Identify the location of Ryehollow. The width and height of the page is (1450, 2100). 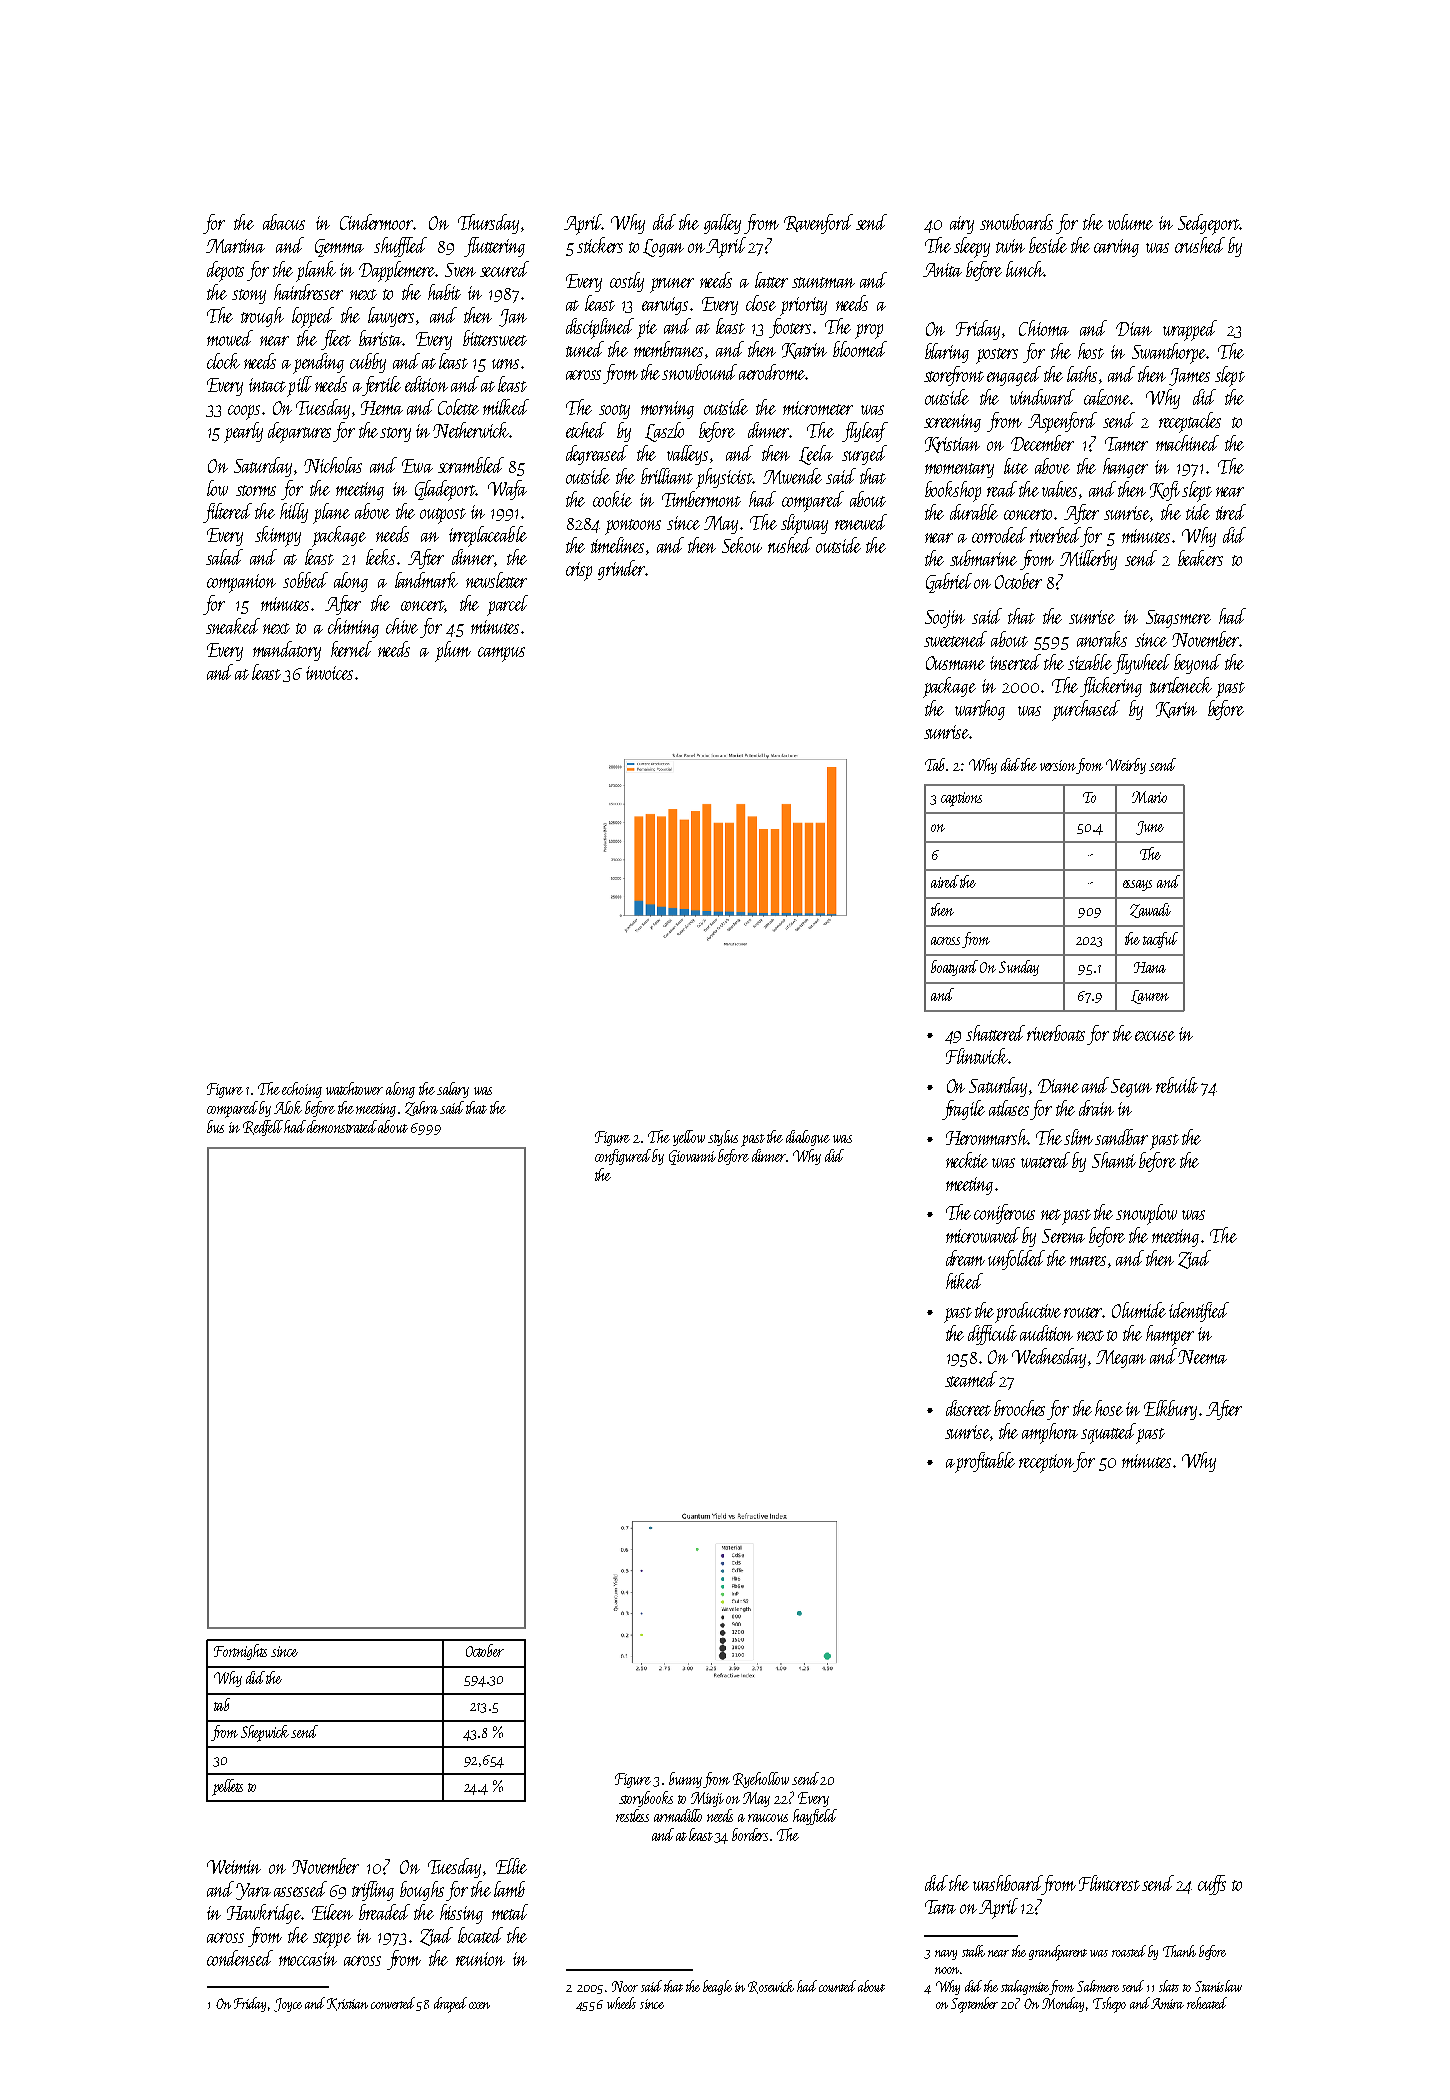
(761, 1780).
